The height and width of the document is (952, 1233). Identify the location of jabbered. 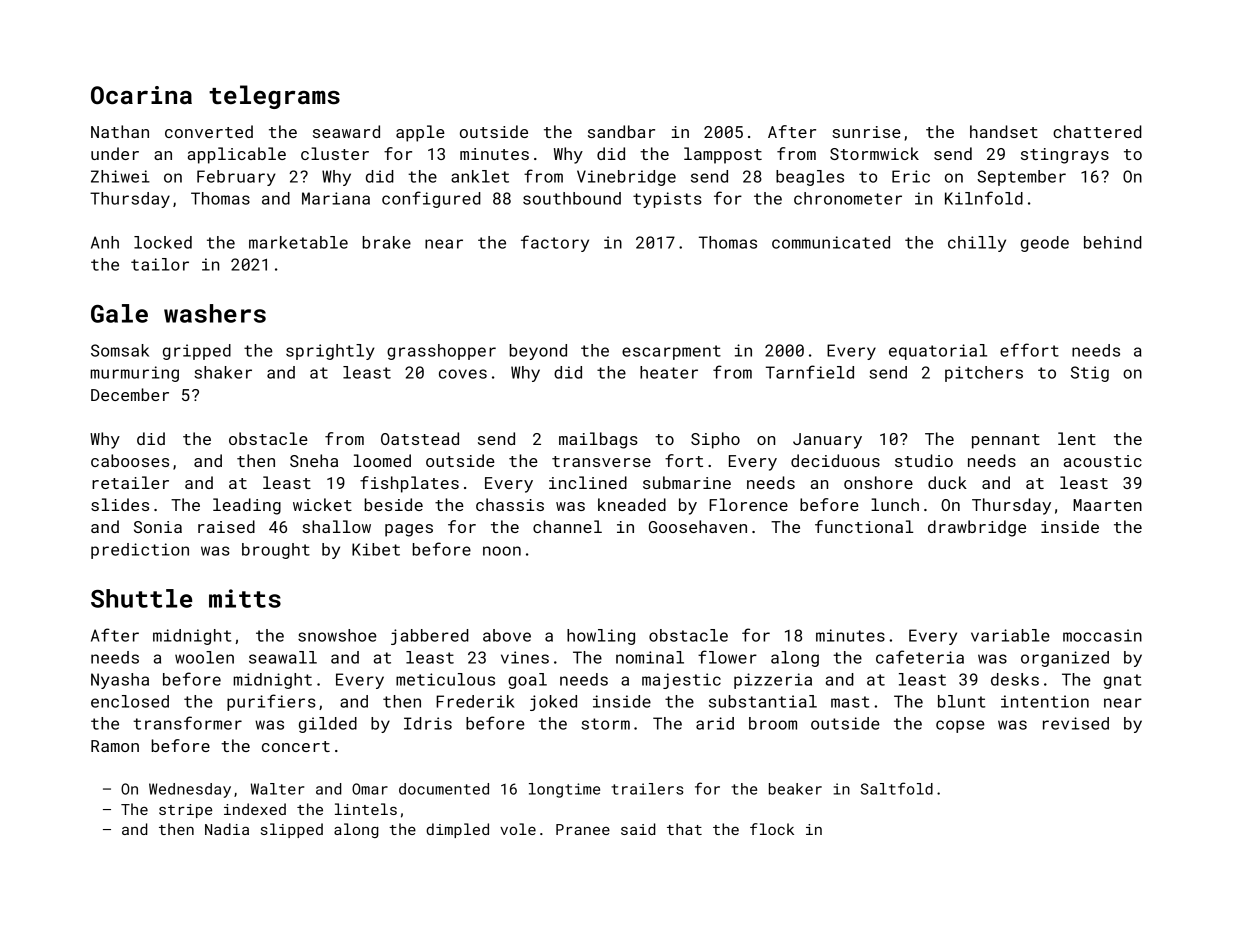
(430, 637).
